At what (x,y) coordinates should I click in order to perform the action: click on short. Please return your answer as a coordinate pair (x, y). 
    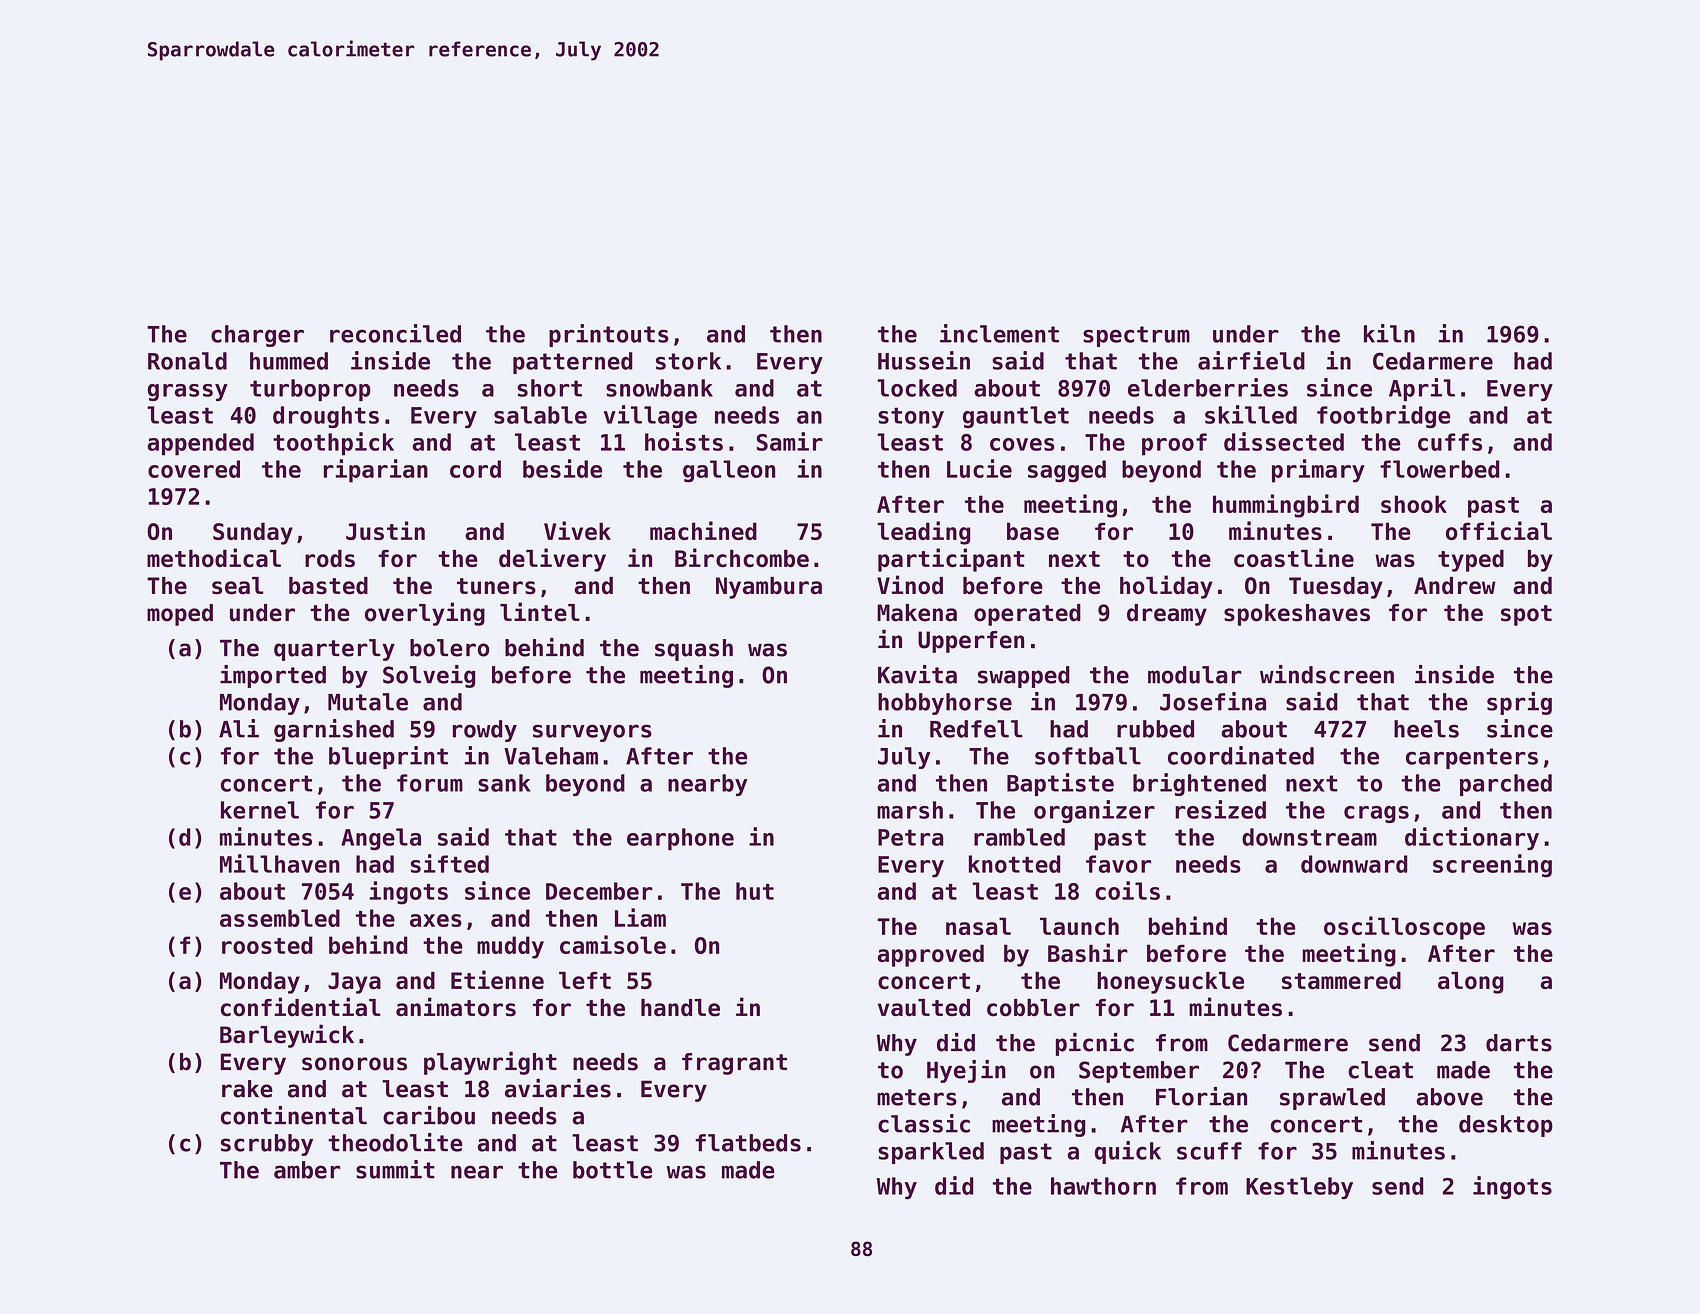
    Looking at the image, I should click on (549, 388).
